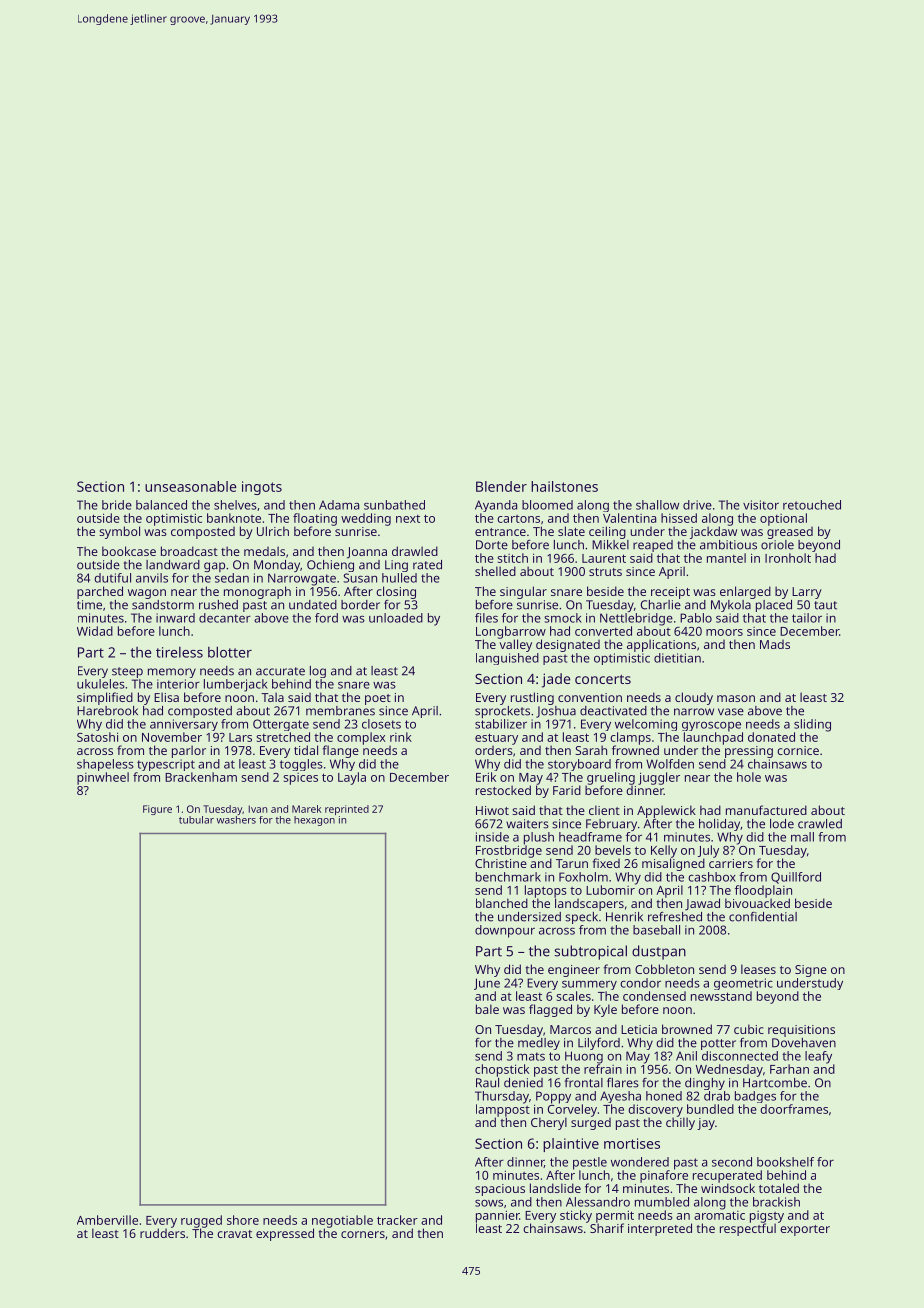 Image resolution: width=924 pixels, height=1308 pixels. What do you see at coordinates (659, 952) in the image?
I see `dustpan` at bounding box center [659, 952].
